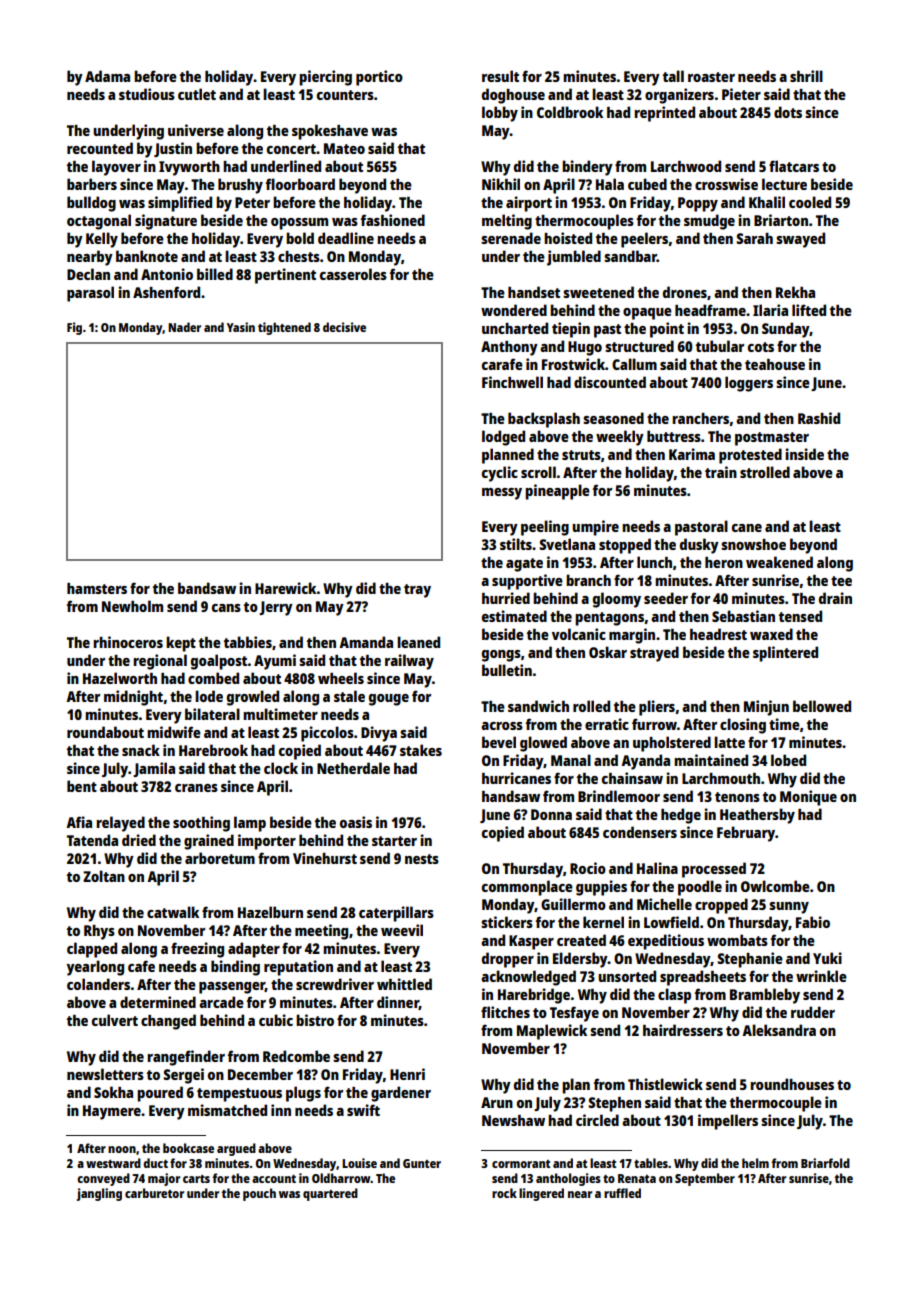 The width and height of the document is (924, 1308). What do you see at coordinates (674, 436) in the document?
I see `buttress` at bounding box center [674, 436].
